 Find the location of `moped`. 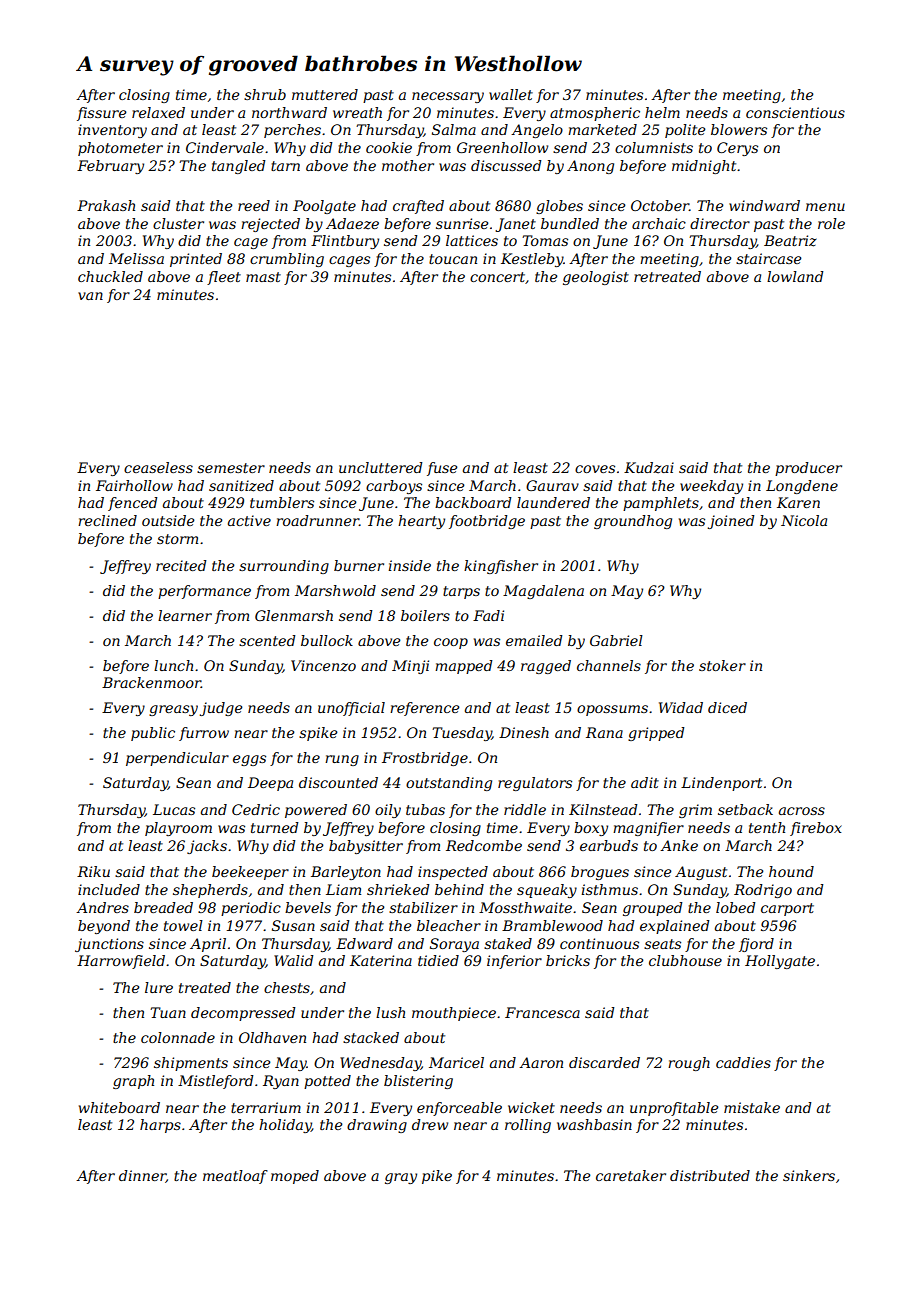

moped is located at coordinates (295, 1177).
